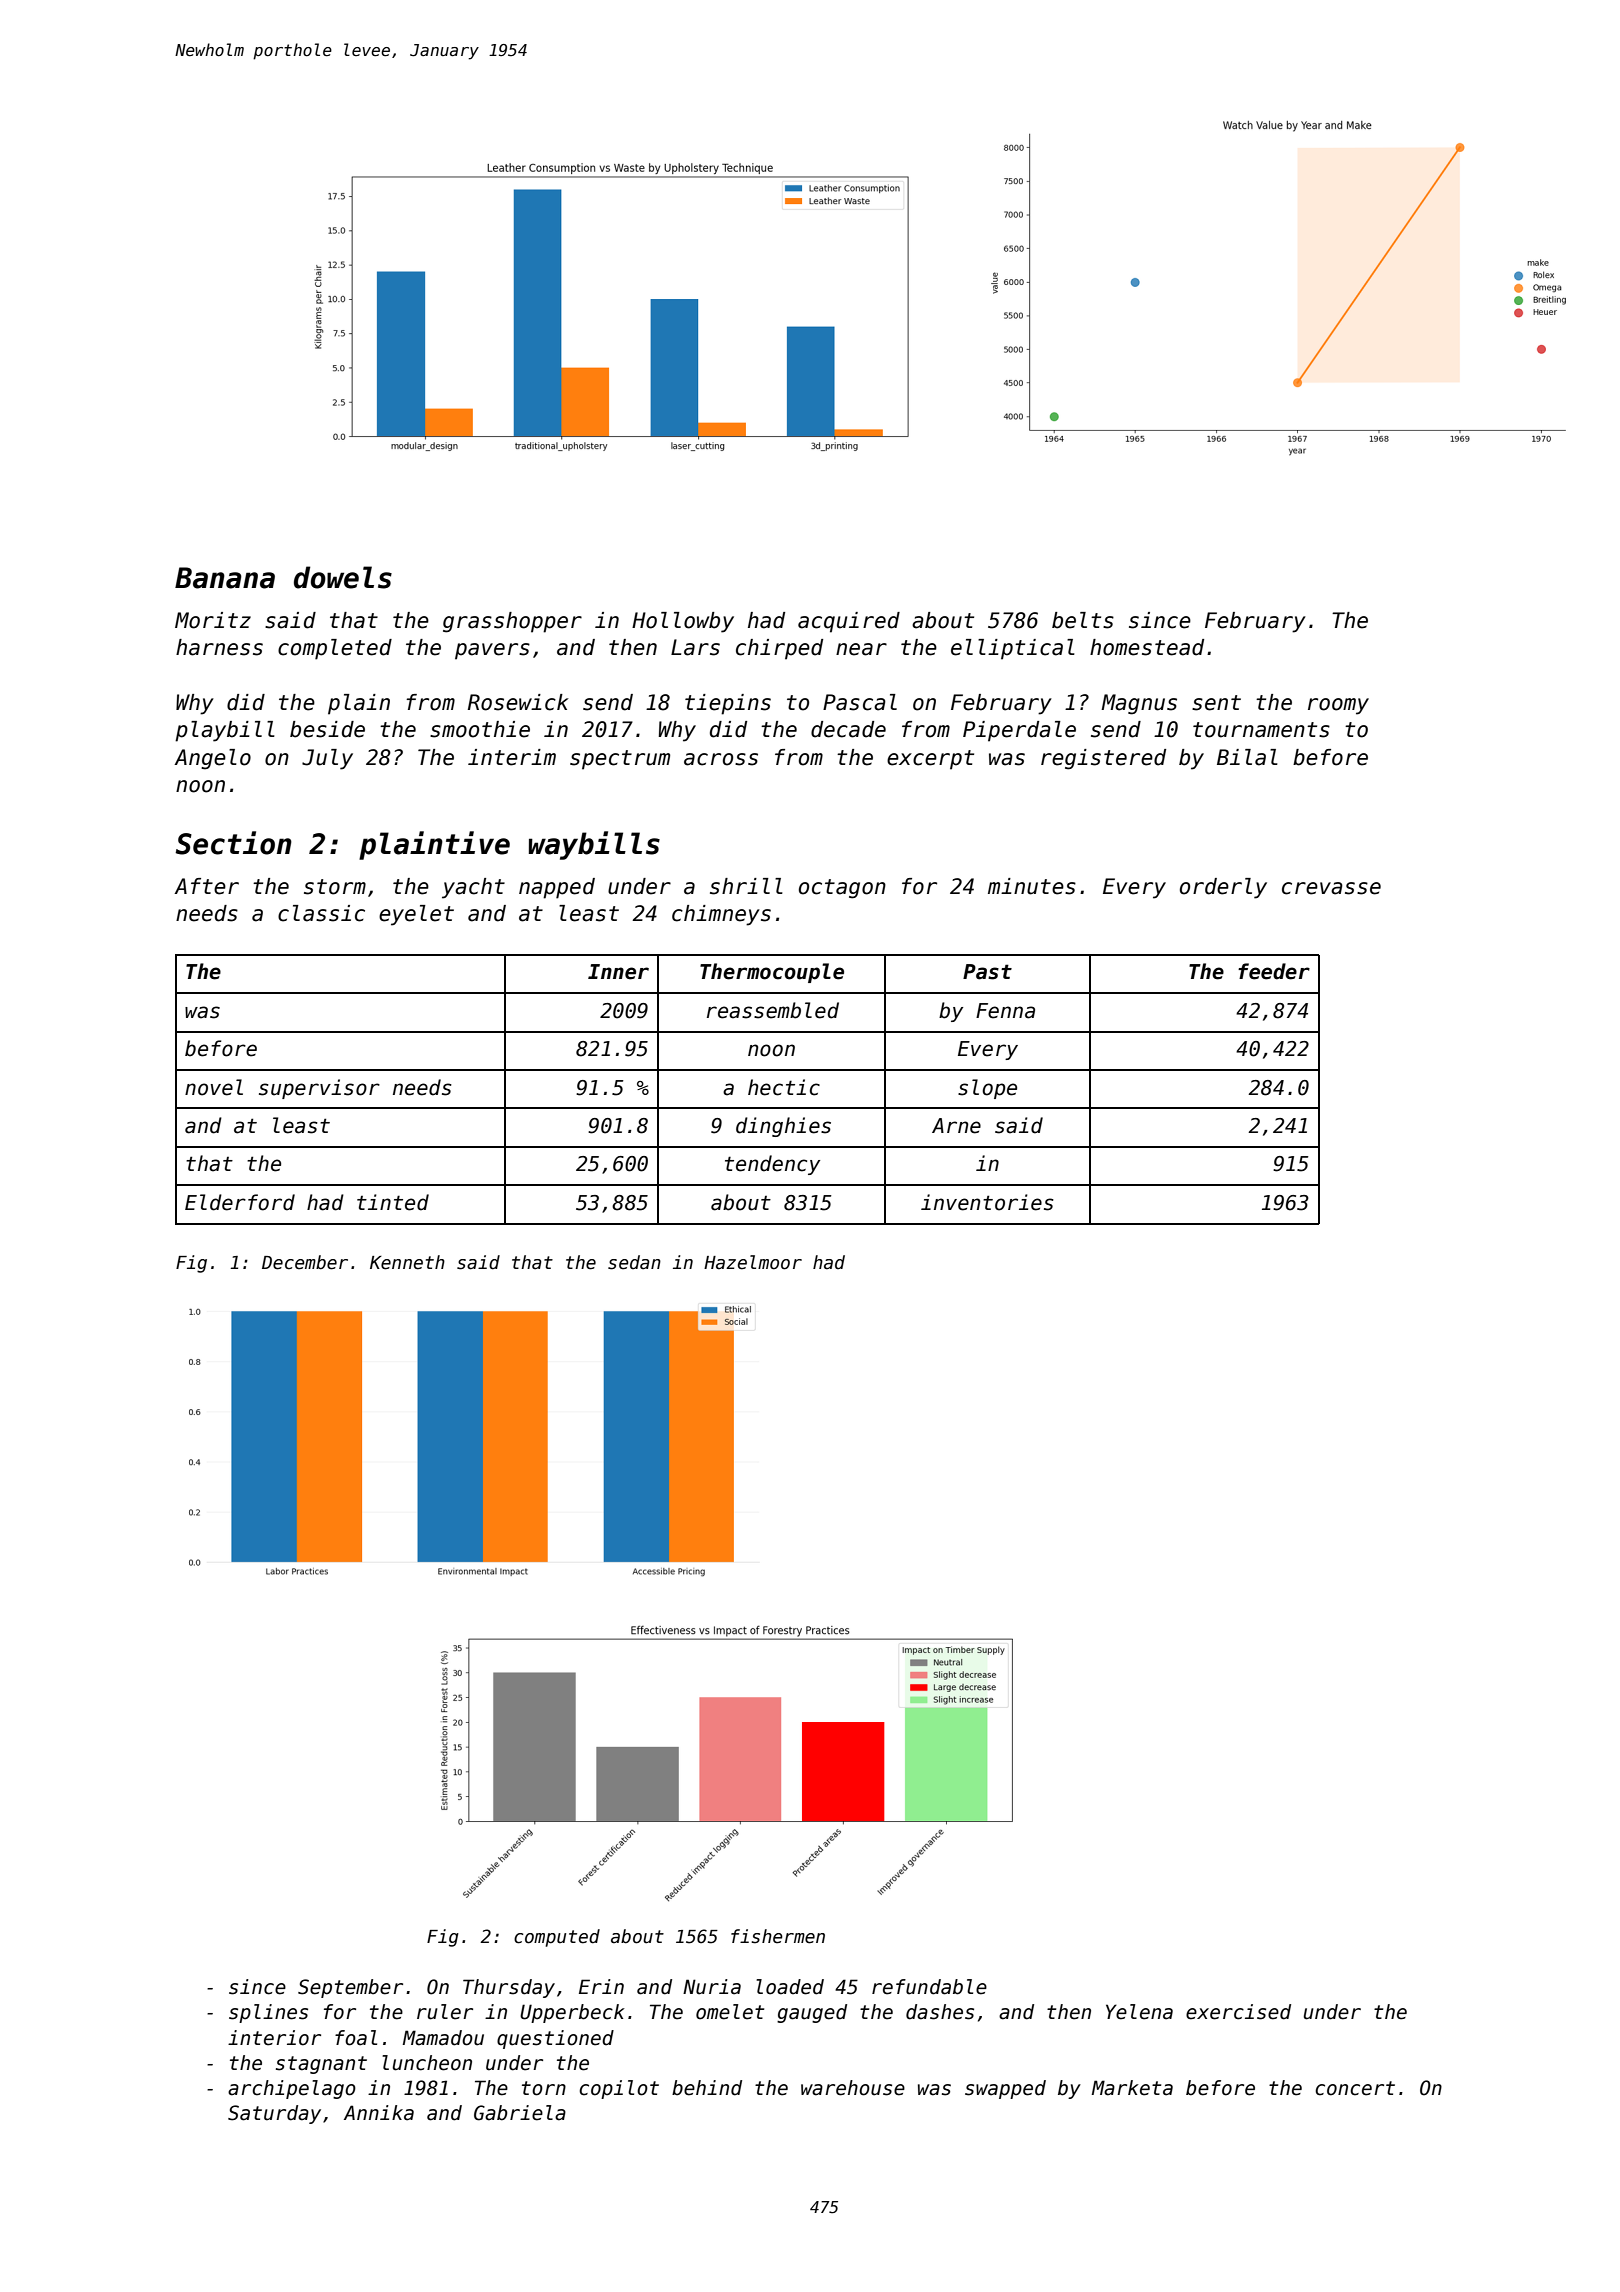 The image size is (1620, 2292). Describe the element at coordinates (860, 702) in the screenshot. I see `Pascal` at that location.
